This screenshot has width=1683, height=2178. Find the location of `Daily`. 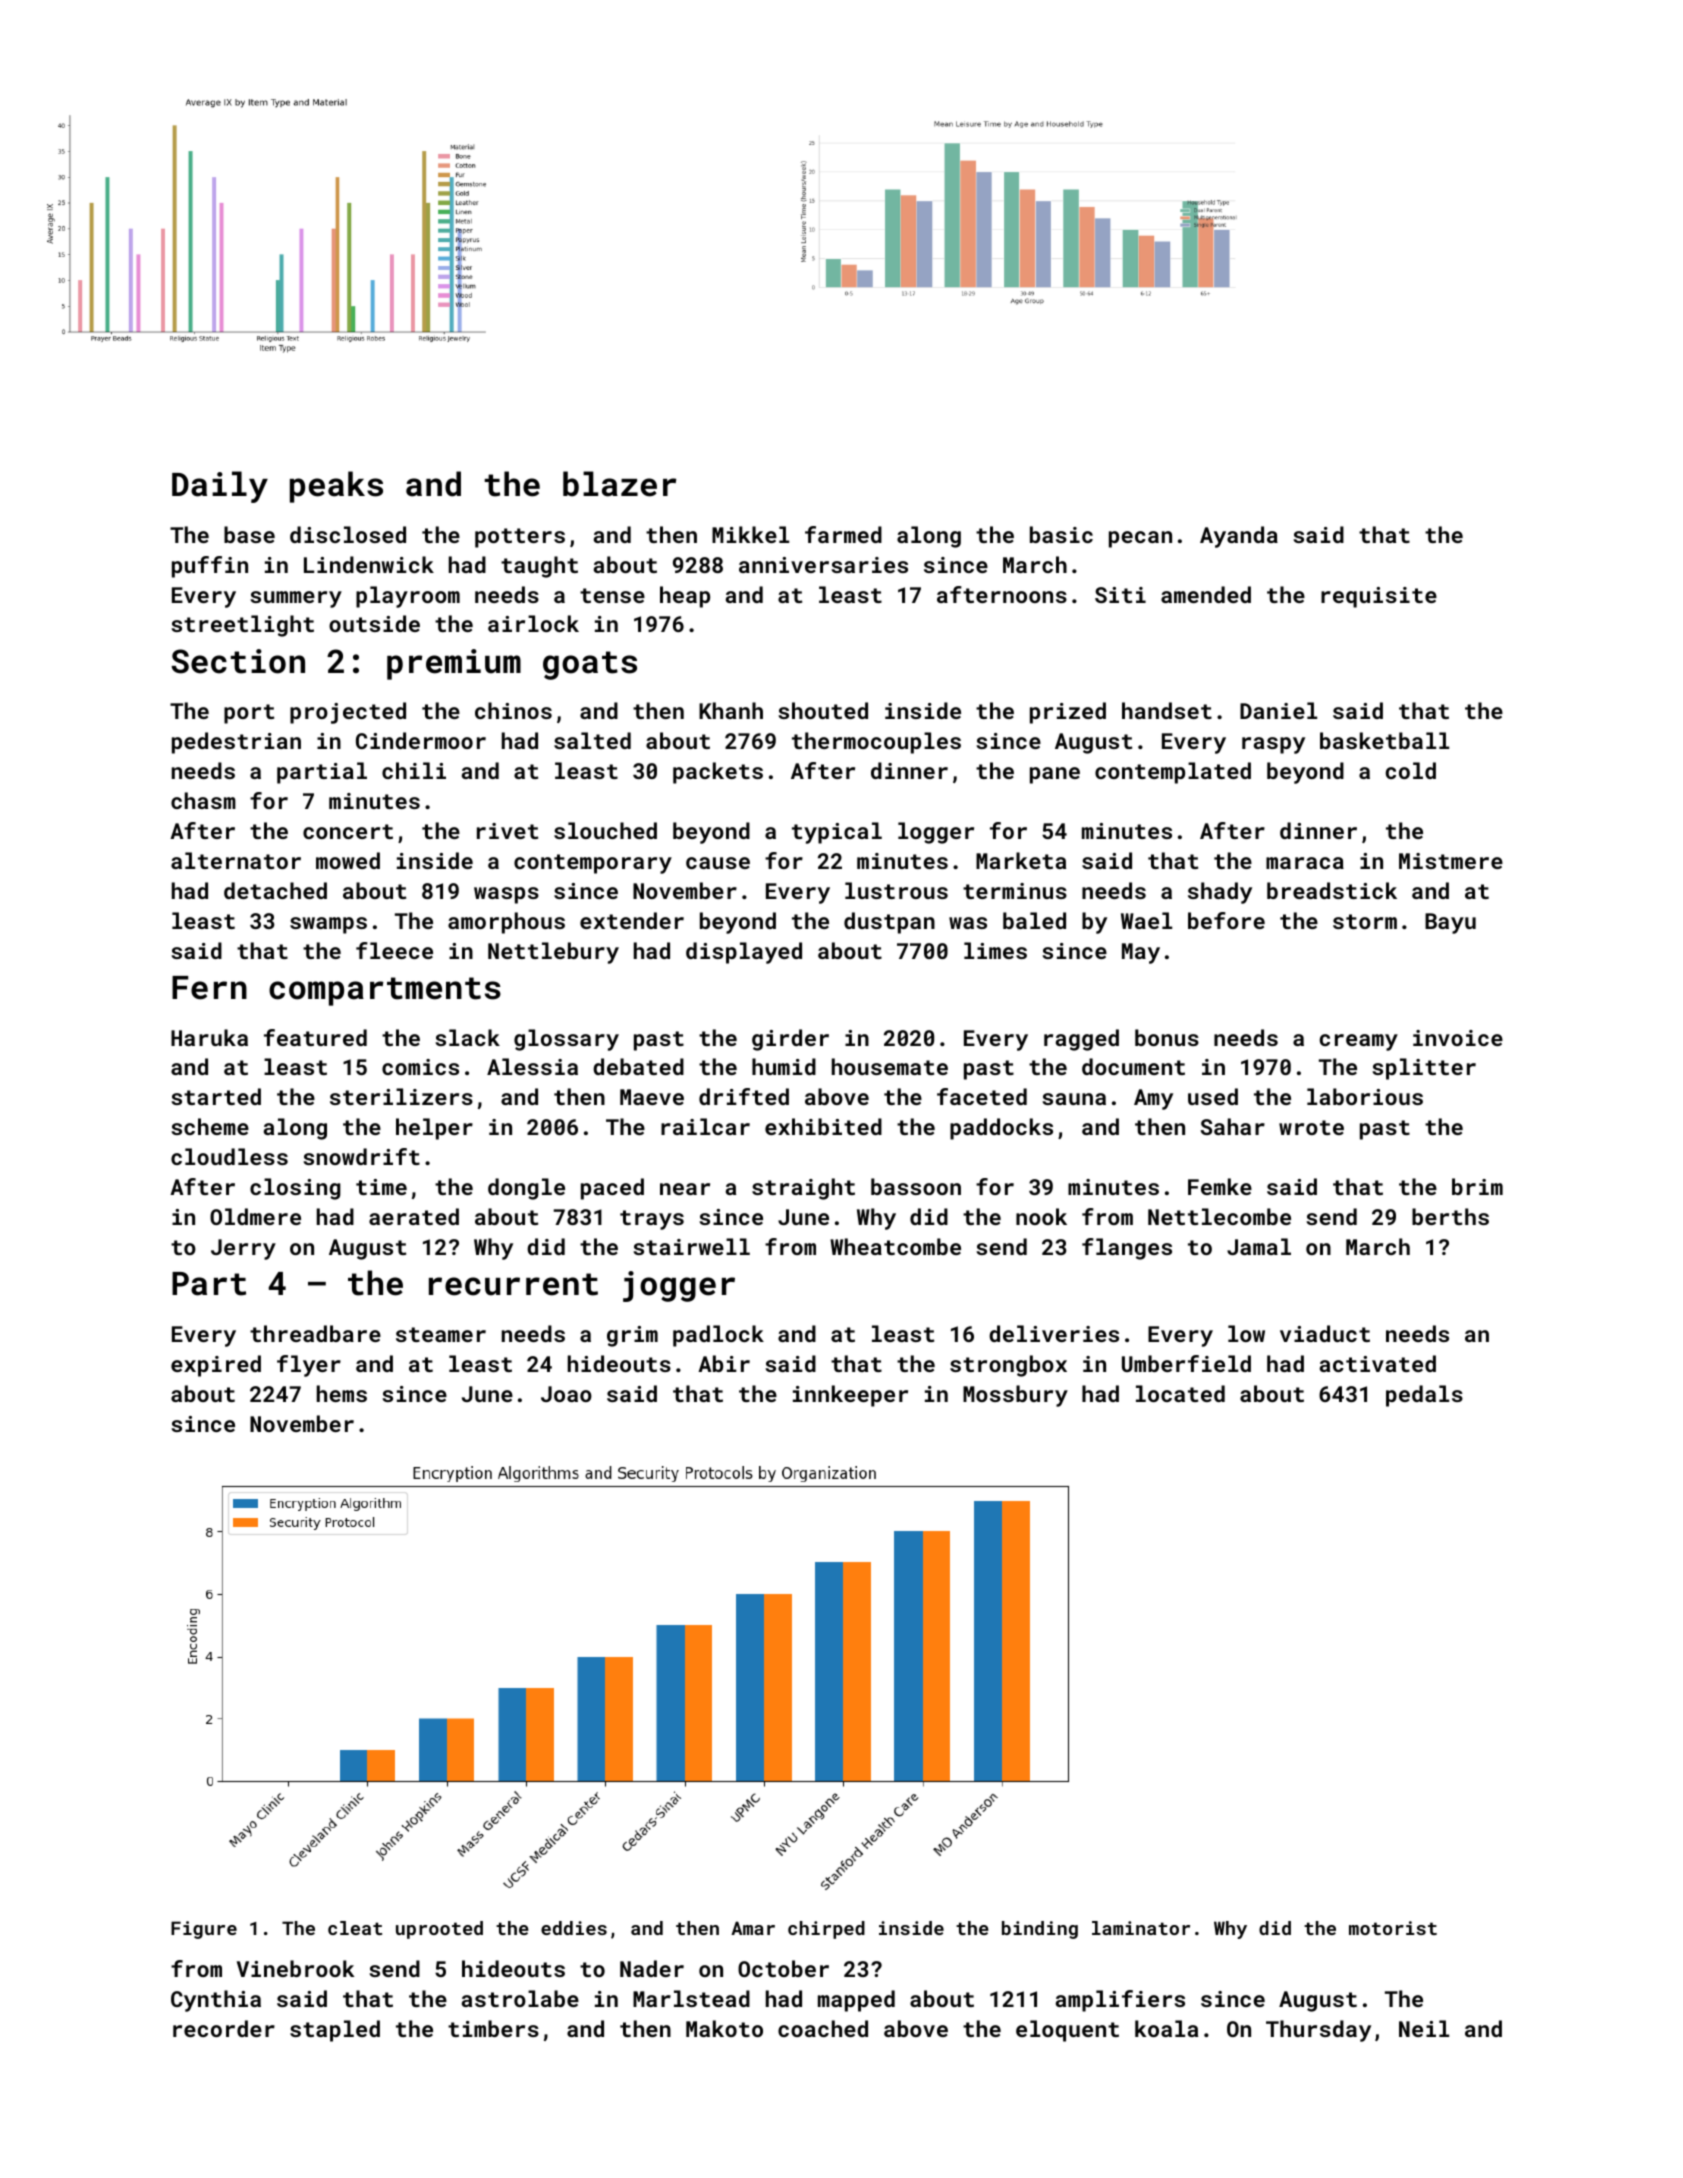

Daily is located at coordinates (220, 487).
